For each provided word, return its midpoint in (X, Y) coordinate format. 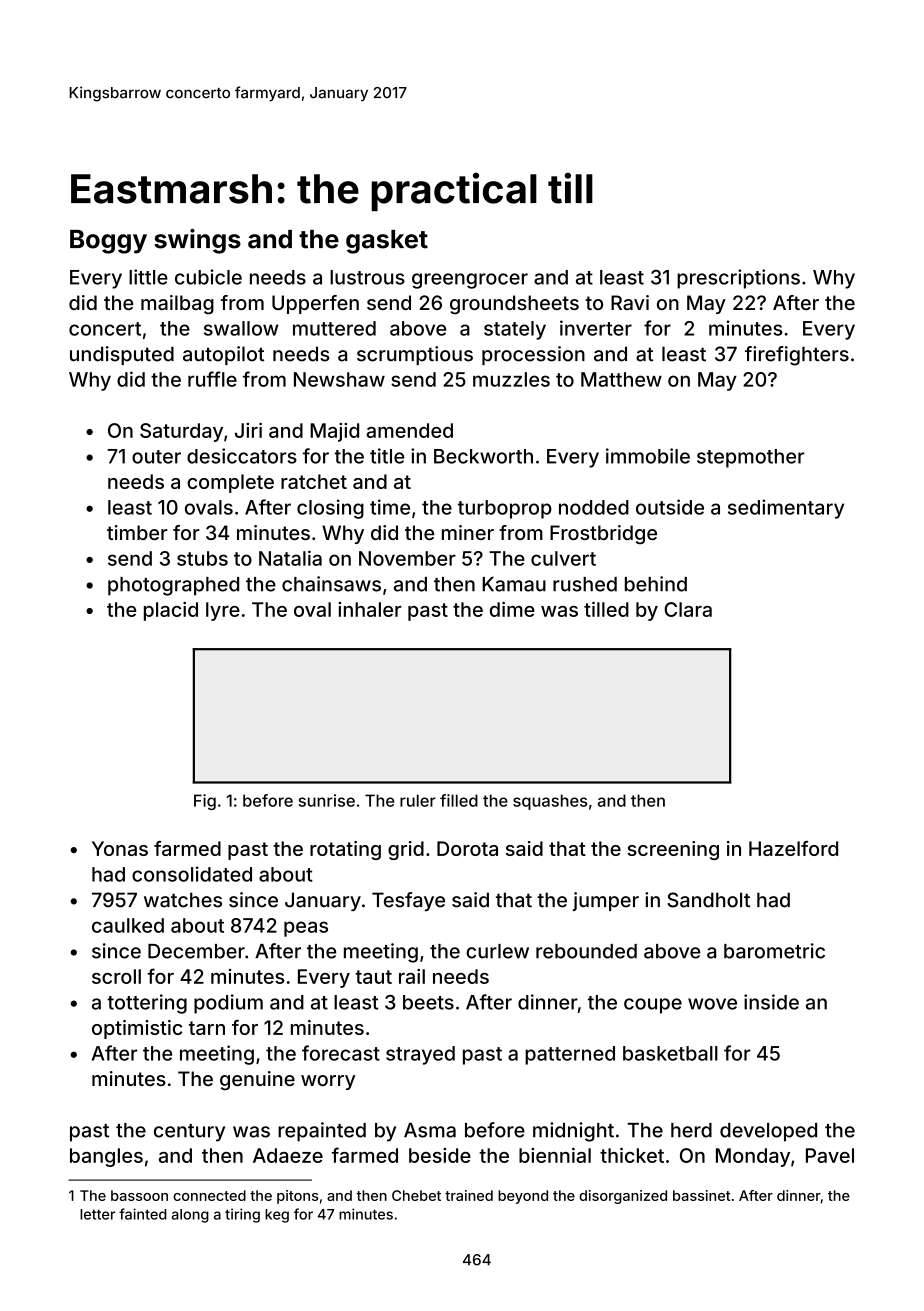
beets (428, 1002)
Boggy (108, 242)
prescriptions (738, 279)
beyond (523, 1197)
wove (712, 1004)
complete (230, 483)
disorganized (623, 1197)
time (390, 507)
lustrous (367, 277)
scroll (116, 976)
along (190, 1216)
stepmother (751, 458)
